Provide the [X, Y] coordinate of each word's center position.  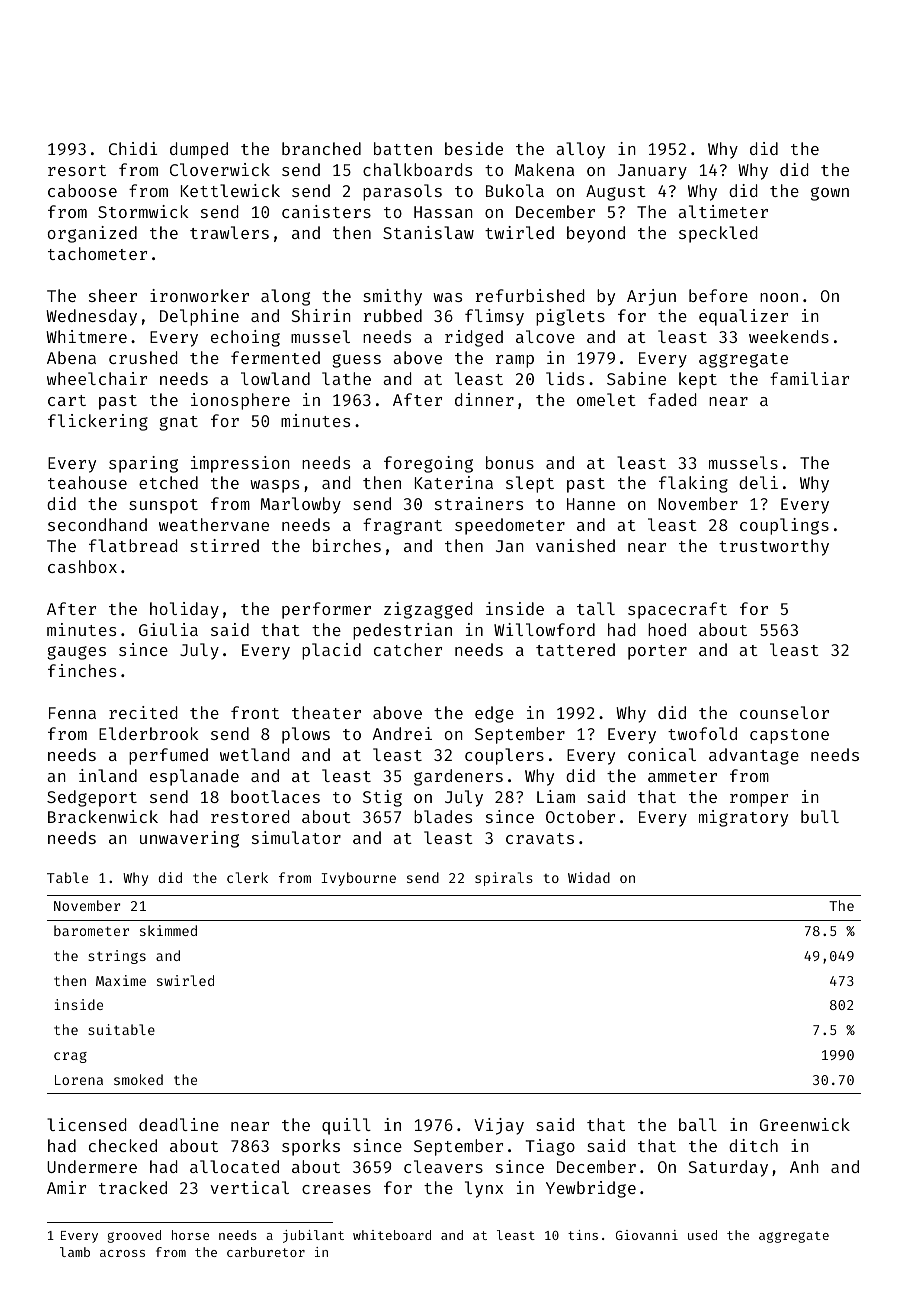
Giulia [168, 629]
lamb [75, 1252]
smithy [392, 297]
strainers [479, 503]
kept [698, 380]
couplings [784, 526]
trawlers [229, 232]
